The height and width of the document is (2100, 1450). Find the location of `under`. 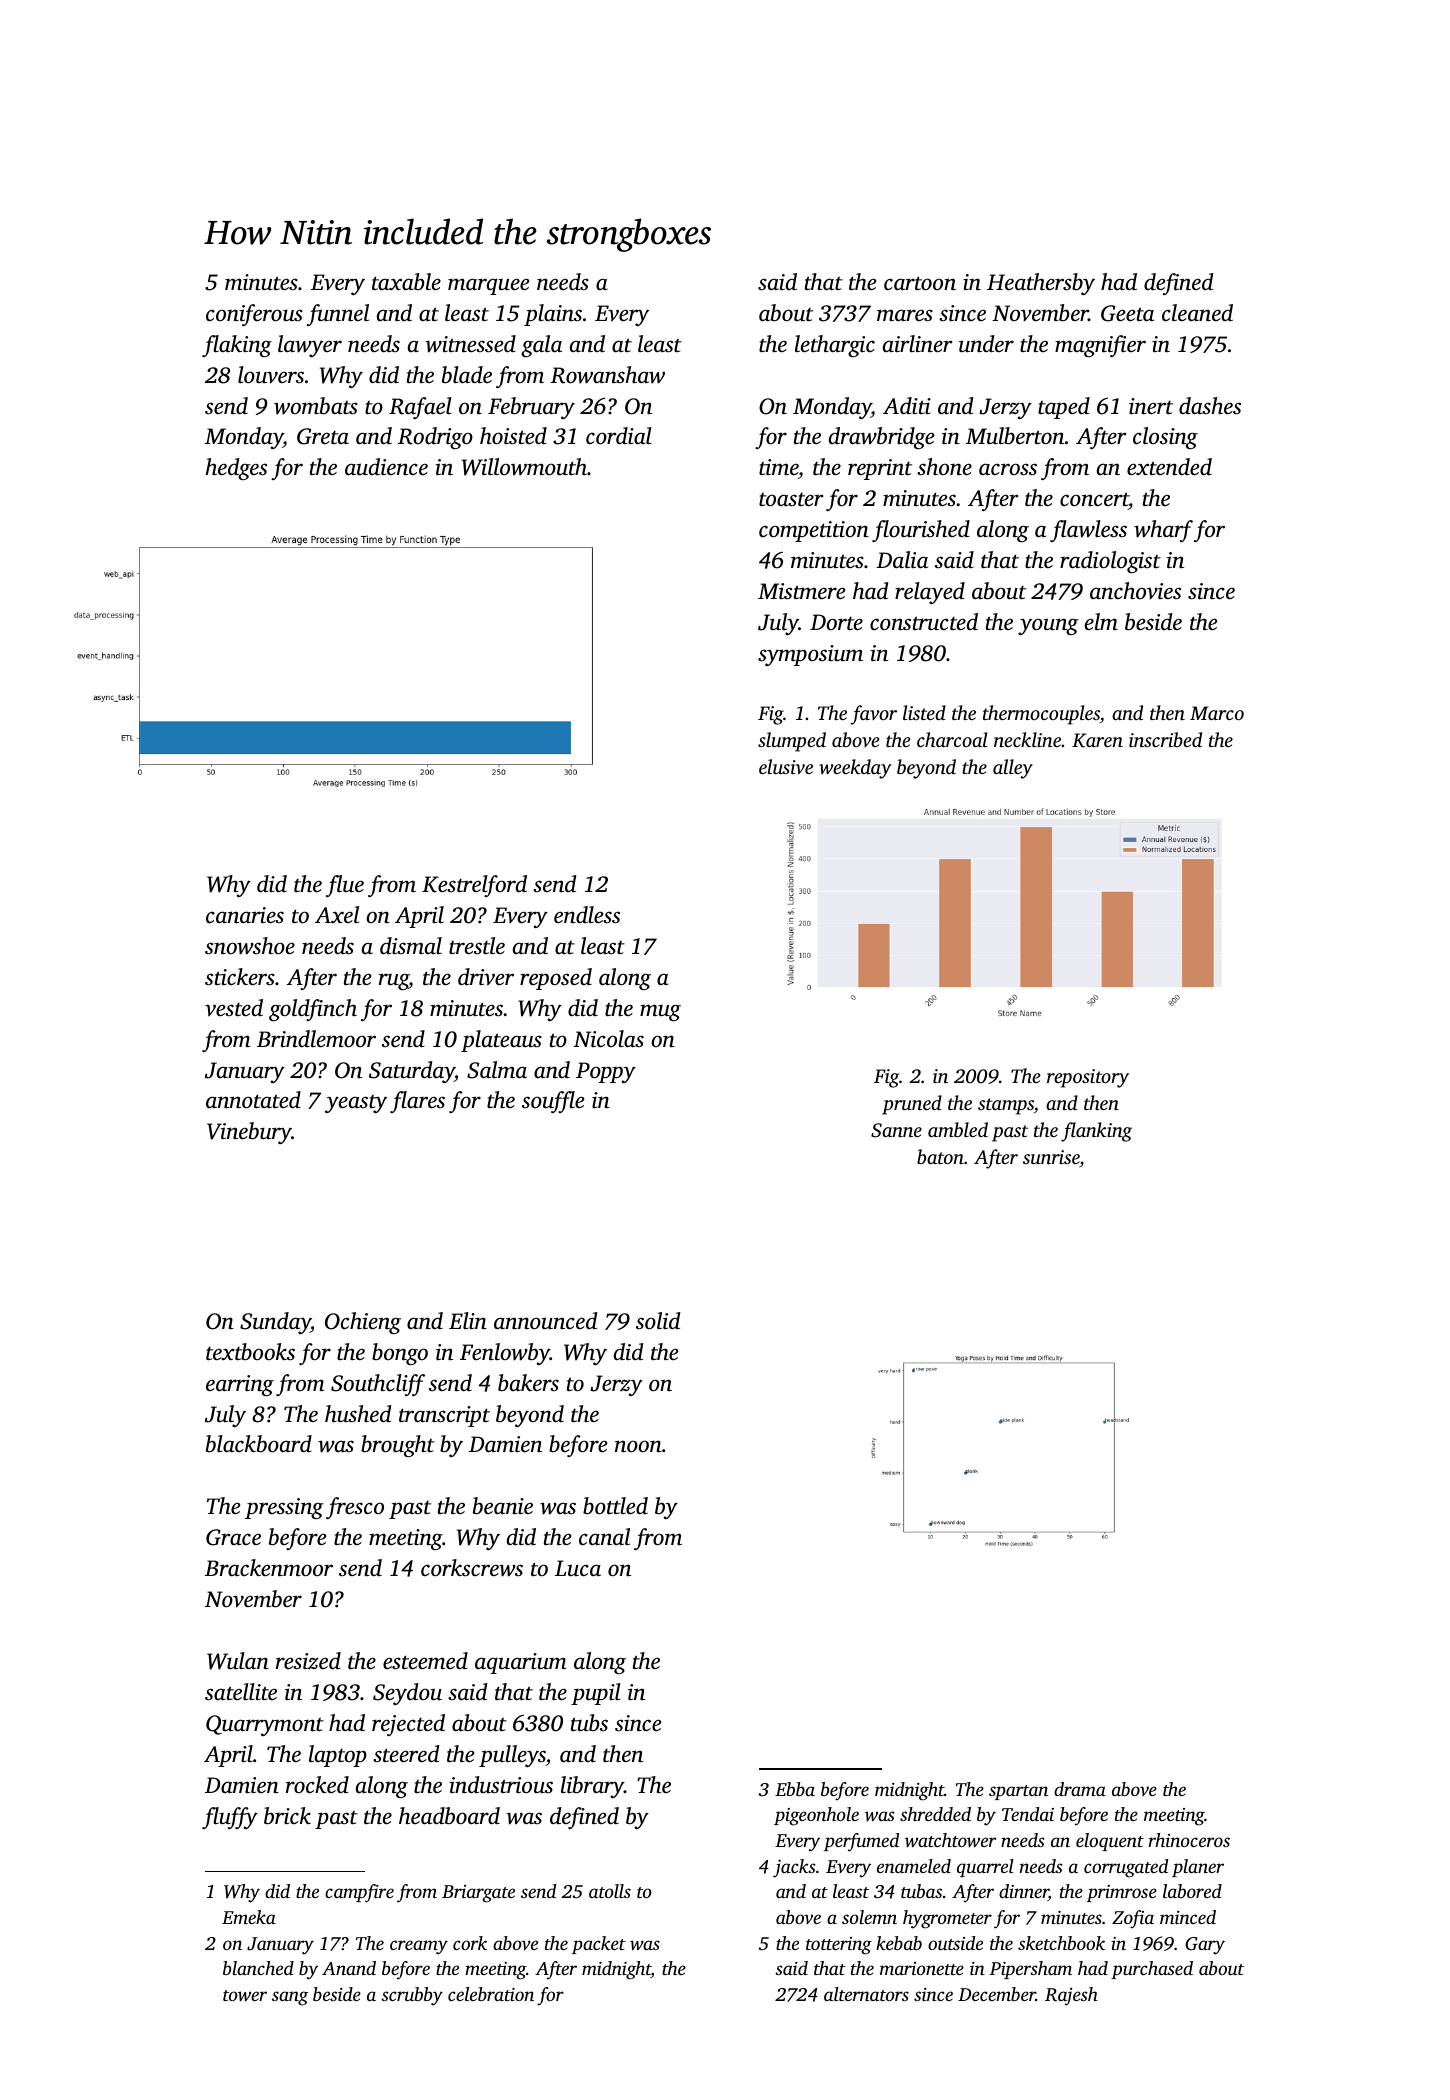

under is located at coordinates (986, 344).
